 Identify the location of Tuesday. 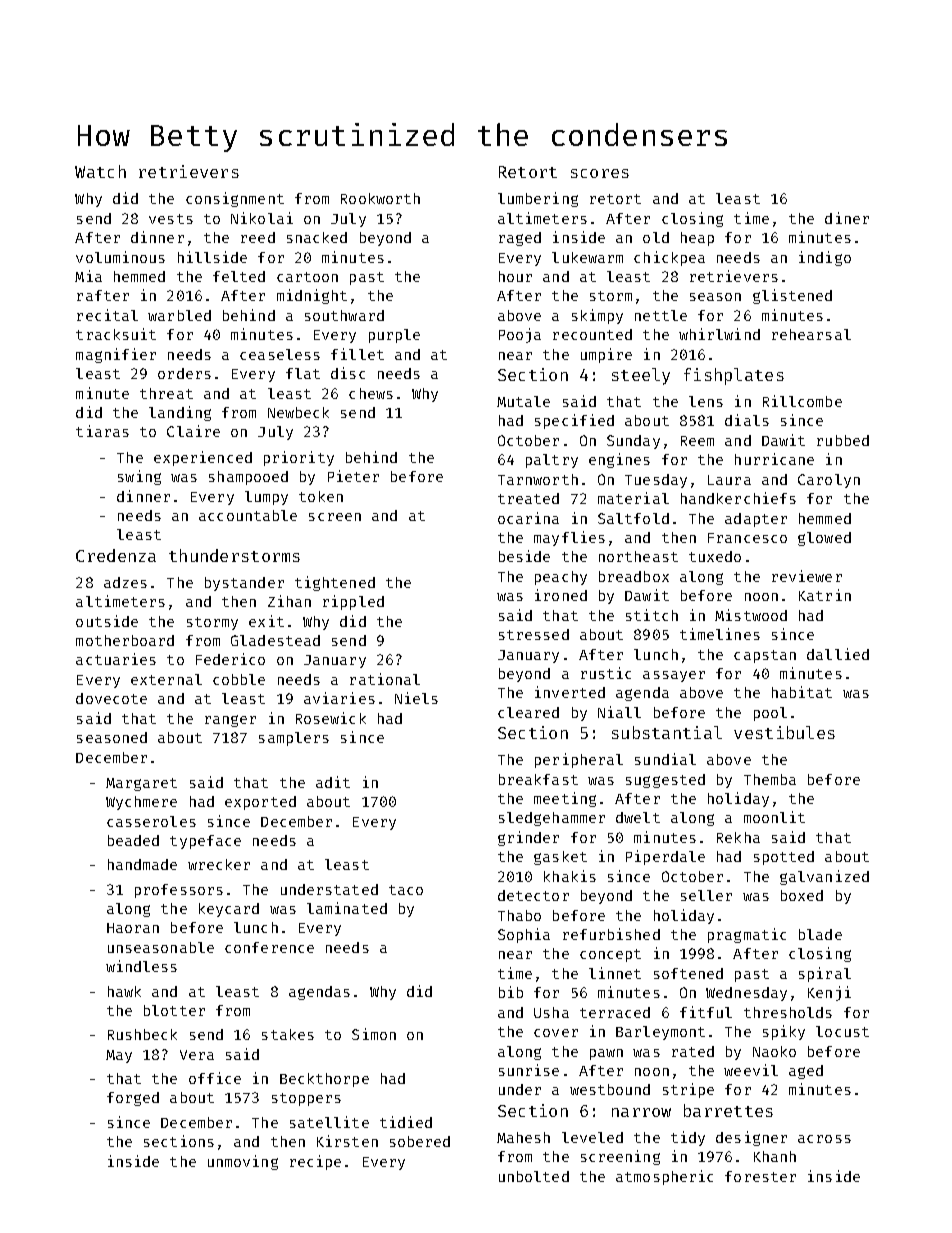
(656, 481).
